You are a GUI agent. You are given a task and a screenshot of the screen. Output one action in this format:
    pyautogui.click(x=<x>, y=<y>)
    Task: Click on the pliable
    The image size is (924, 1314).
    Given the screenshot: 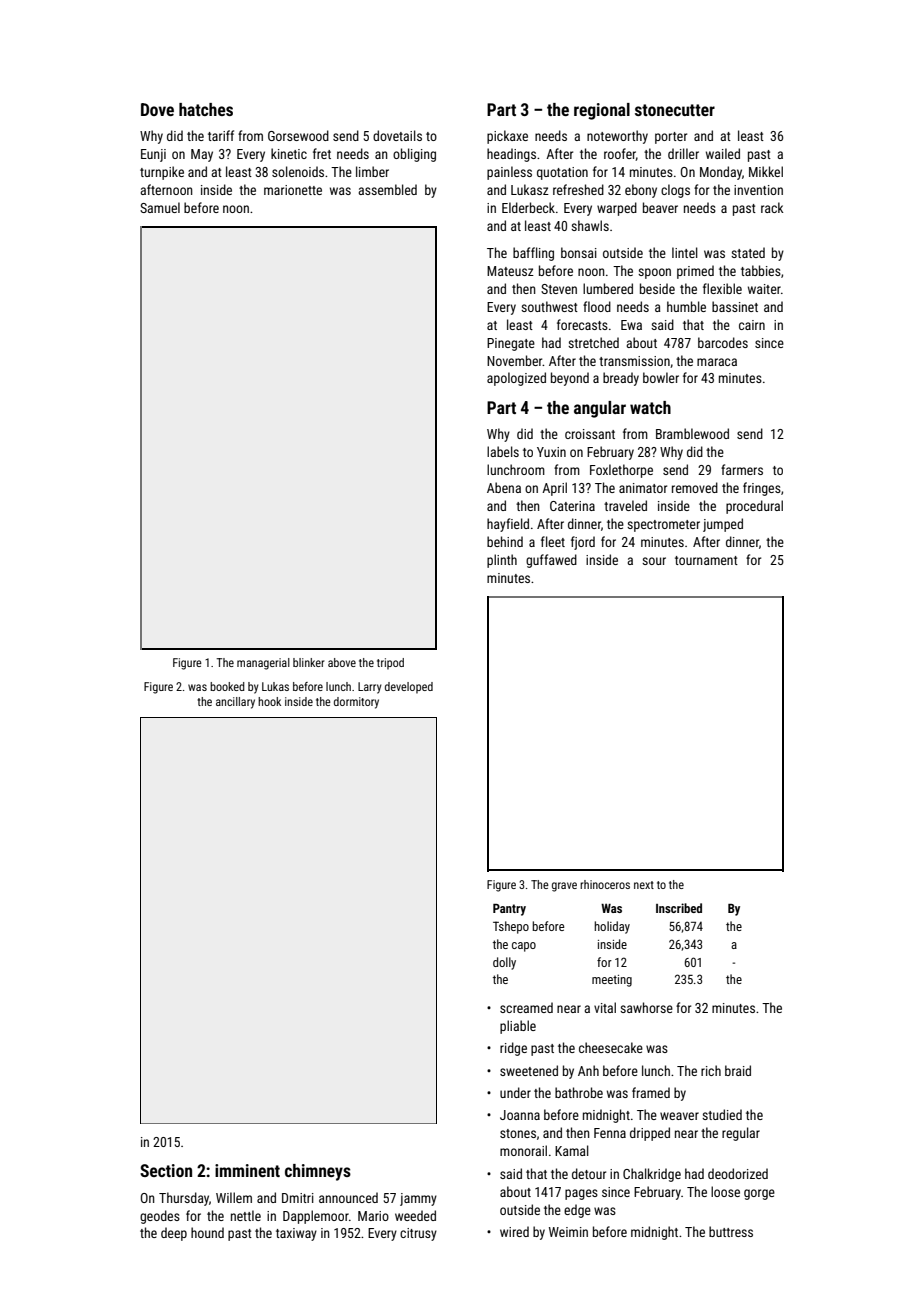 What is the action you would take?
    pyautogui.click(x=518, y=1027)
